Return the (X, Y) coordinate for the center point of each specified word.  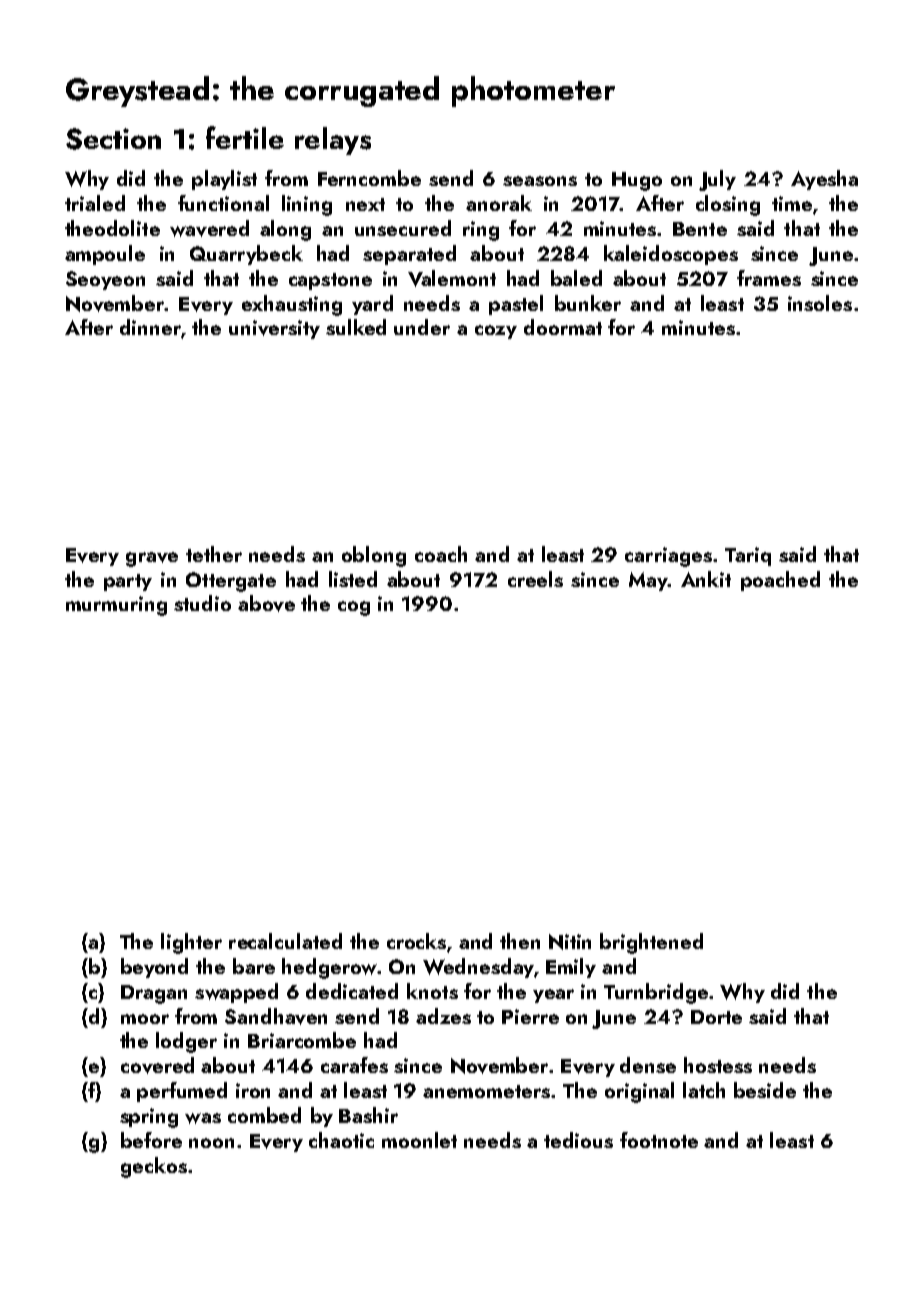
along (285, 230)
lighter (191, 943)
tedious (578, 1140)
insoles (820, 303)
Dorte (716, 1017)
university (274, 329)
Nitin (570, 942)
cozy (496, 332)
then (520, 941)
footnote (659, 1140)
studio (202, 603)
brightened (651, 943)
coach (441, 554)
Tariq (748, 556)
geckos (154, 1167)
